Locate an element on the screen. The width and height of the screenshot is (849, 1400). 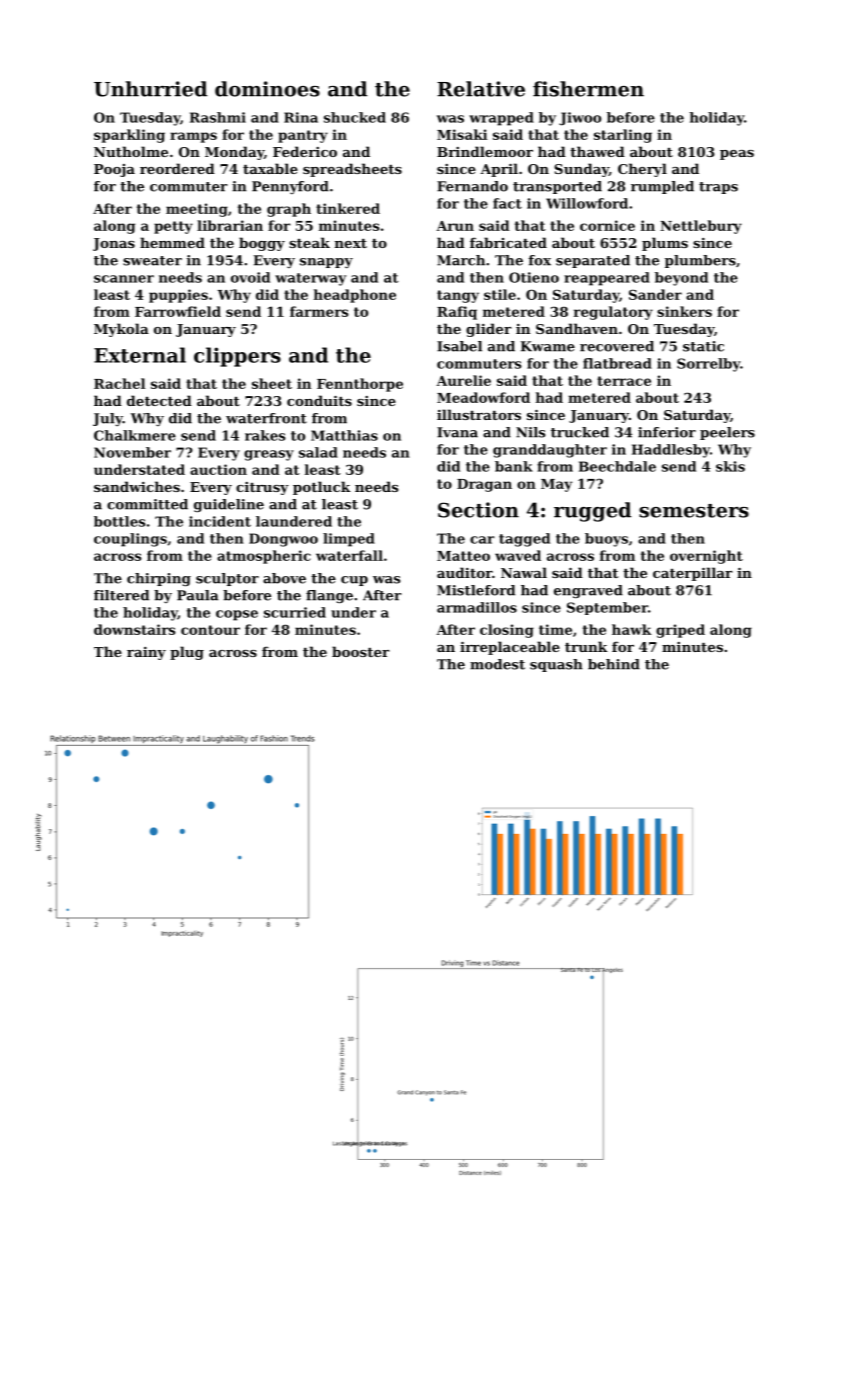
illustrators is located at coordinates (479, 414).
